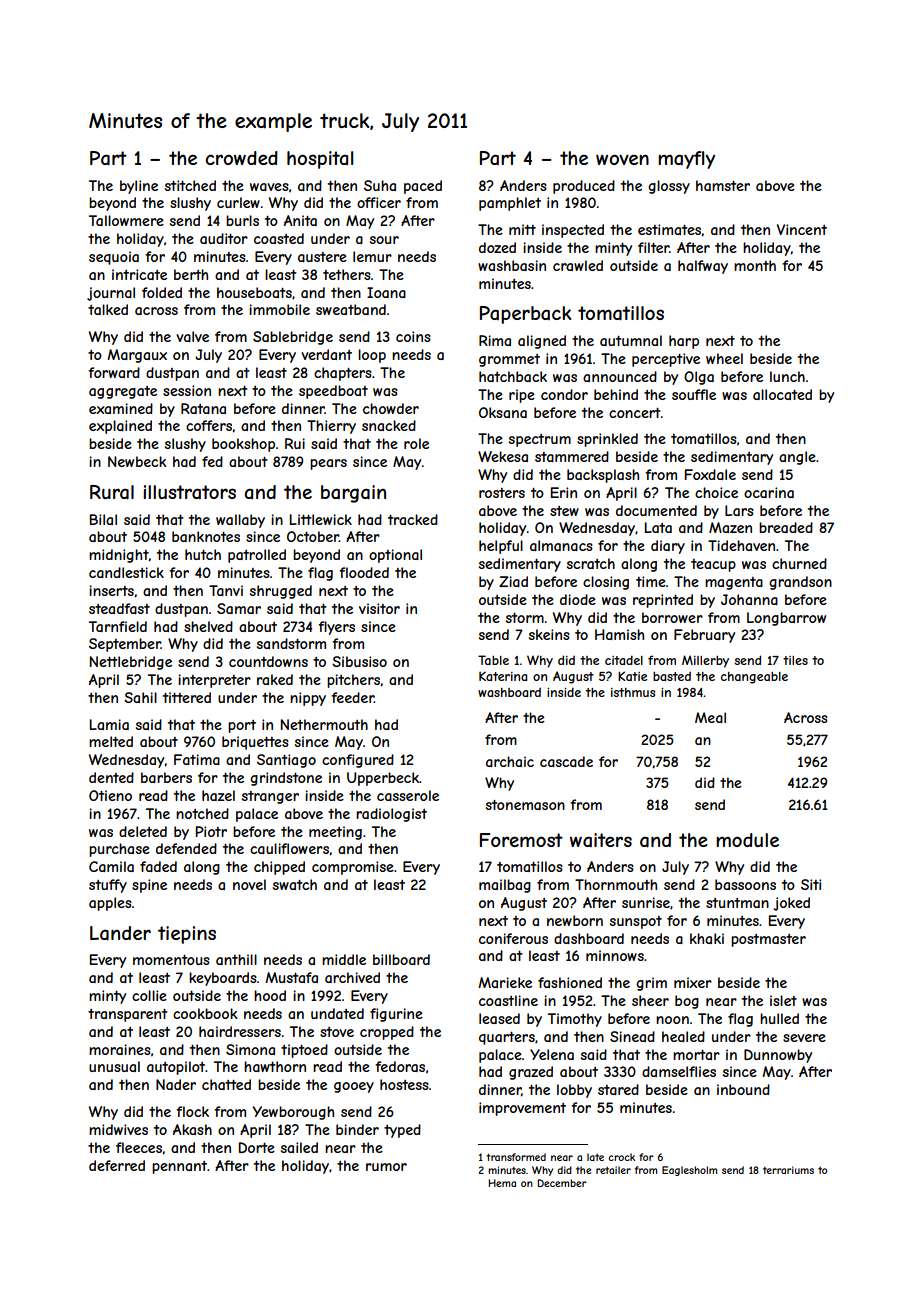 The height and width of the screenshot is (1308, 924). Describe the element at coordinates (269, 187) in the screenshot. I see `waves` at that location.
